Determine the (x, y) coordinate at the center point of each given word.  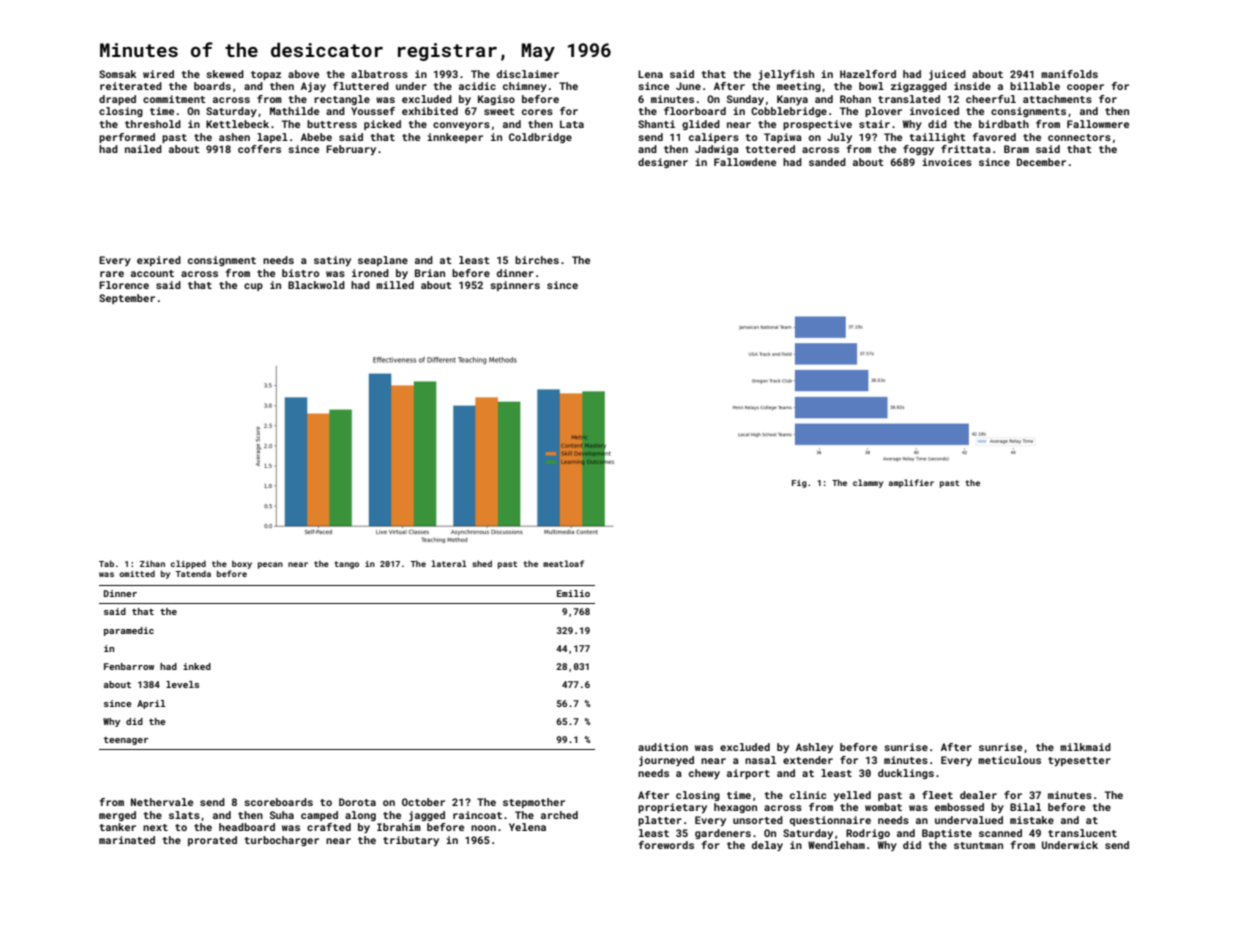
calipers (714, 138)
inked (197, 666)
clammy (868, 483)
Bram (1016, 149)
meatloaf (563, 563)
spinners (515, 286)
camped (319, 816)
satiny (332, 261)
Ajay (313, 87)
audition (663, 747)
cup (253, 287)
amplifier (911, 483)
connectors (1079, 137)
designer (663, 163)
